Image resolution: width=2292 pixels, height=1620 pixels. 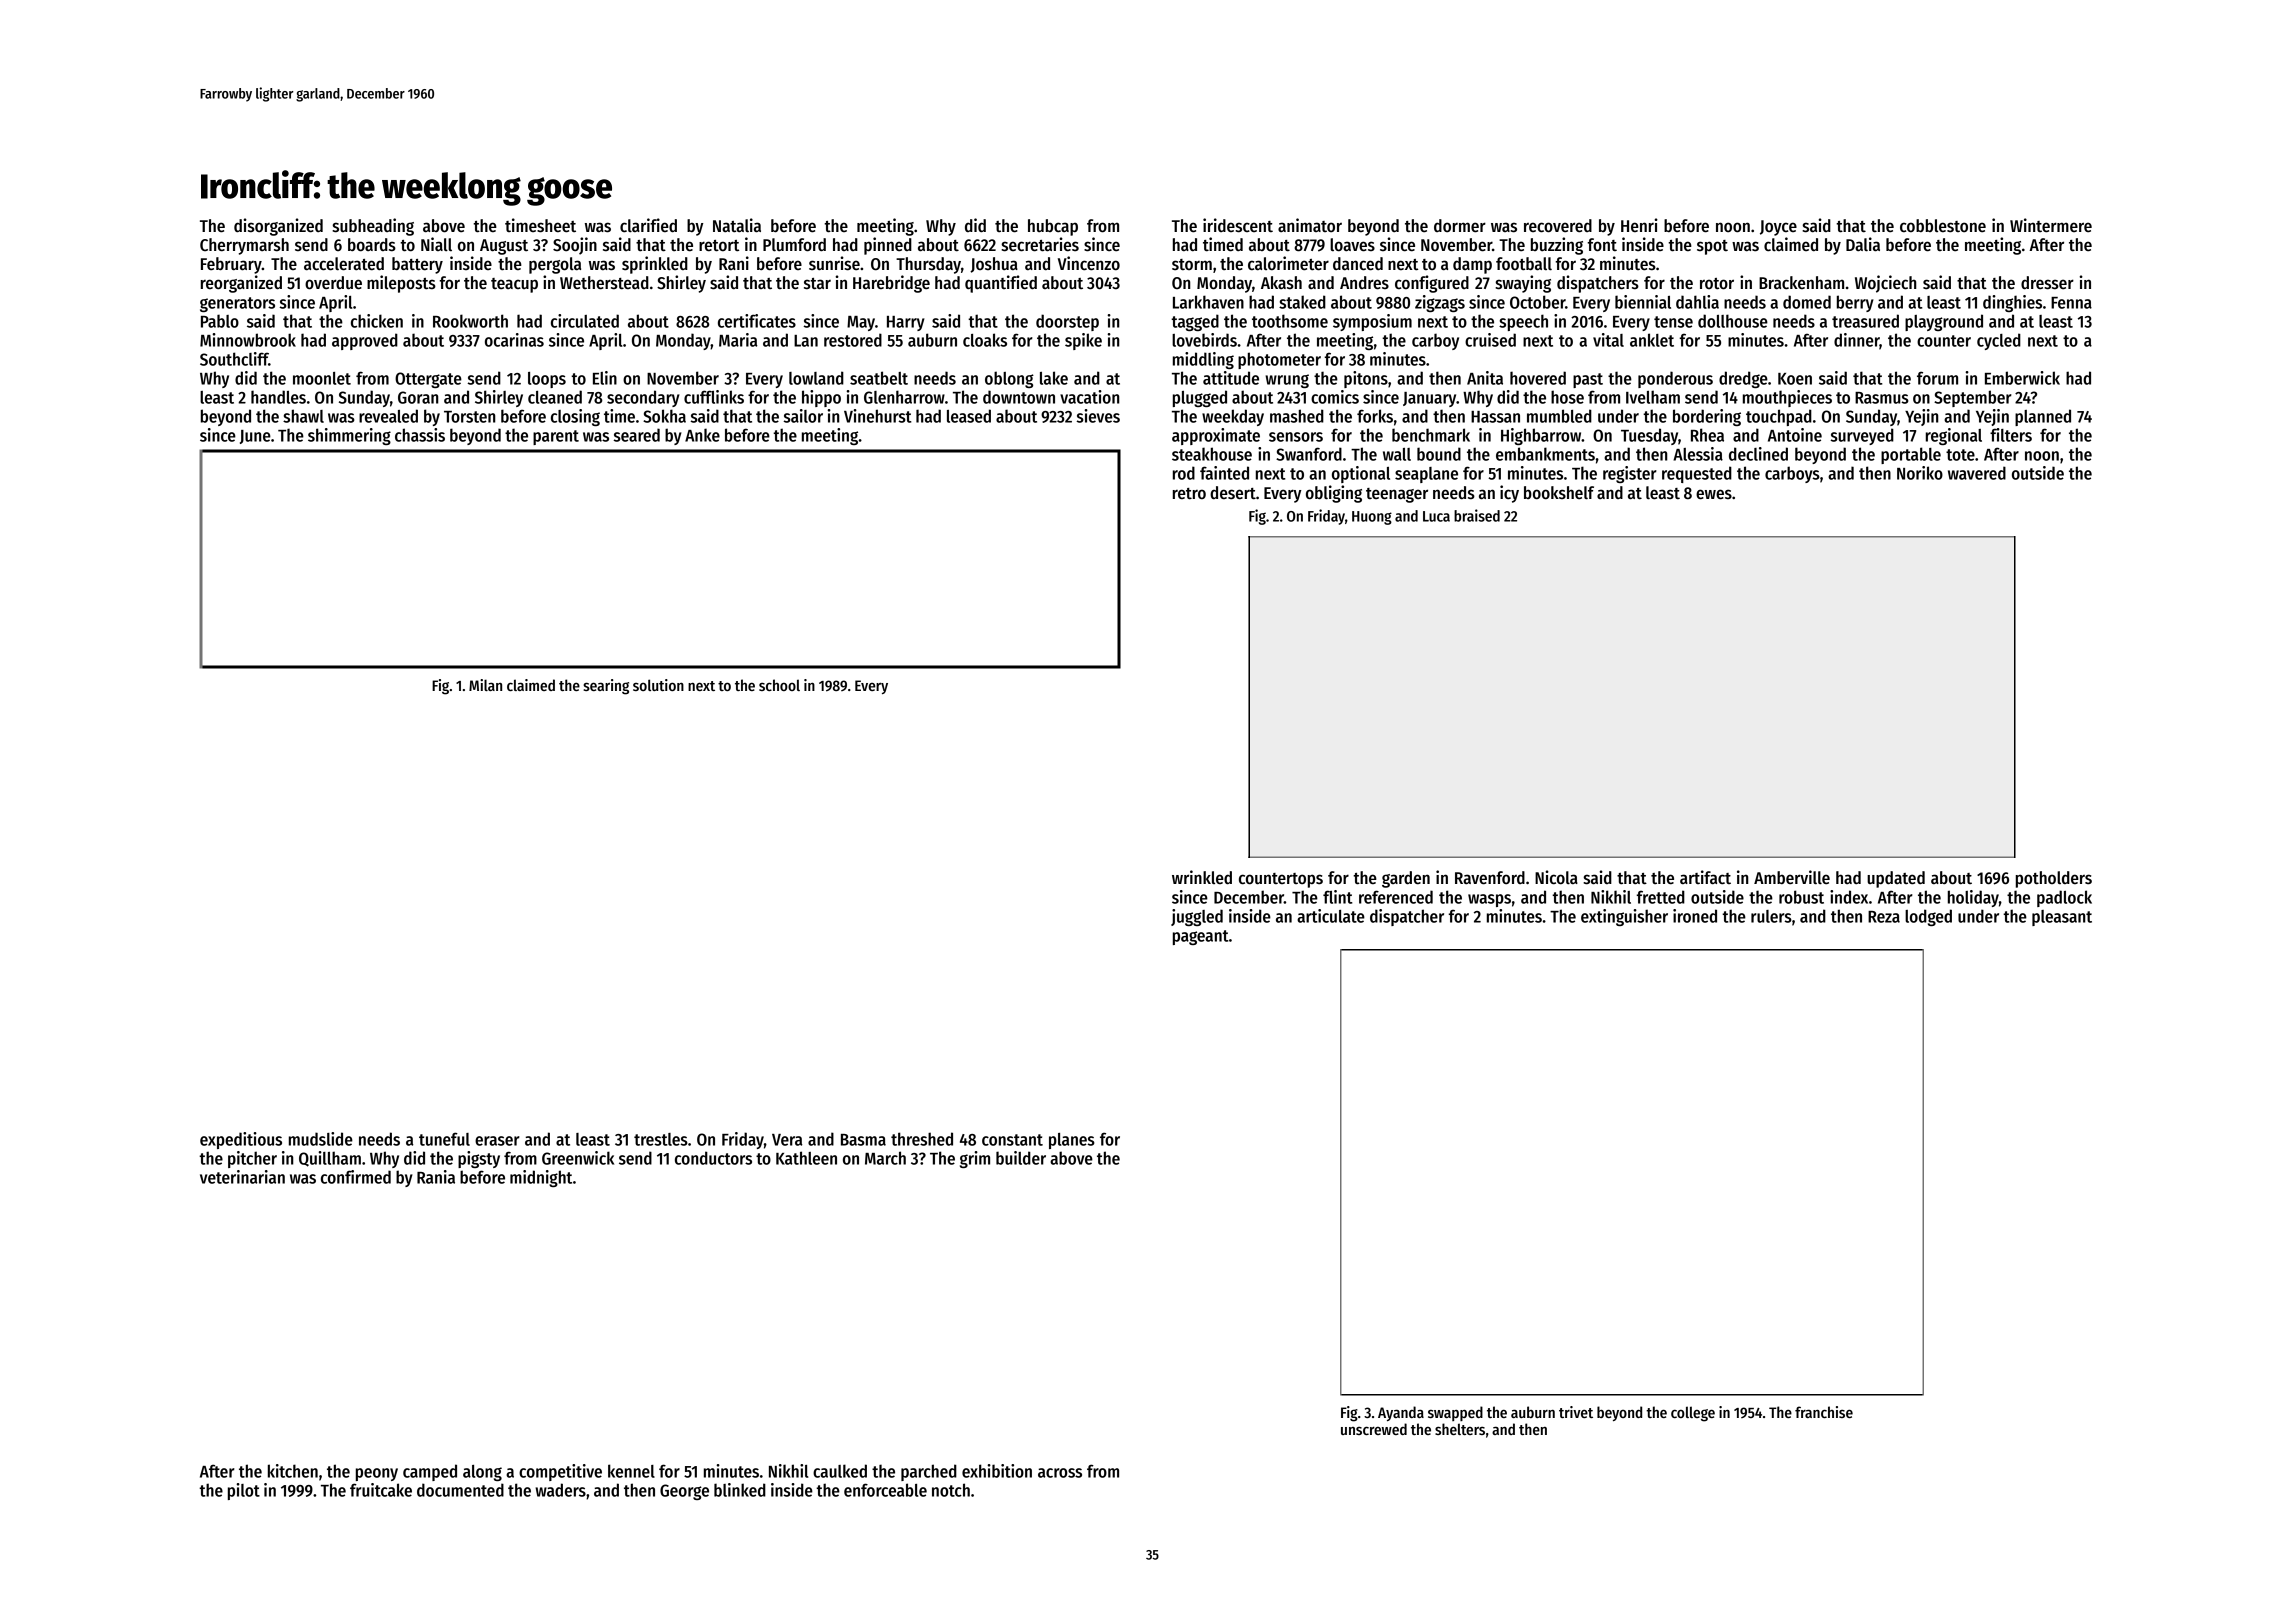 I want to click on cobblestone, so click(x=1943, y=226).
